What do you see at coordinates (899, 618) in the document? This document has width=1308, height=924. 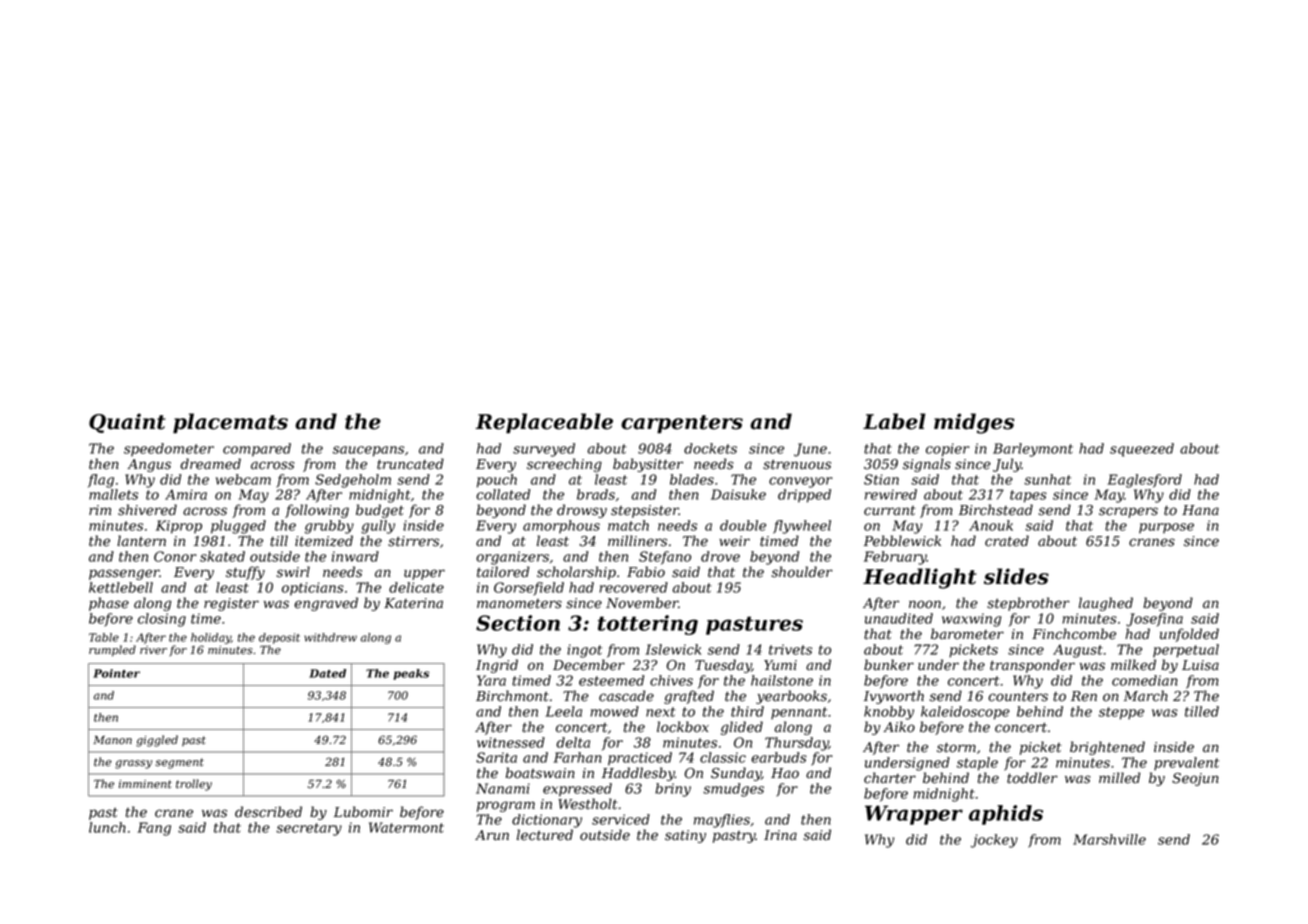 I see `unaudited` at bounding box center [899, 618].
